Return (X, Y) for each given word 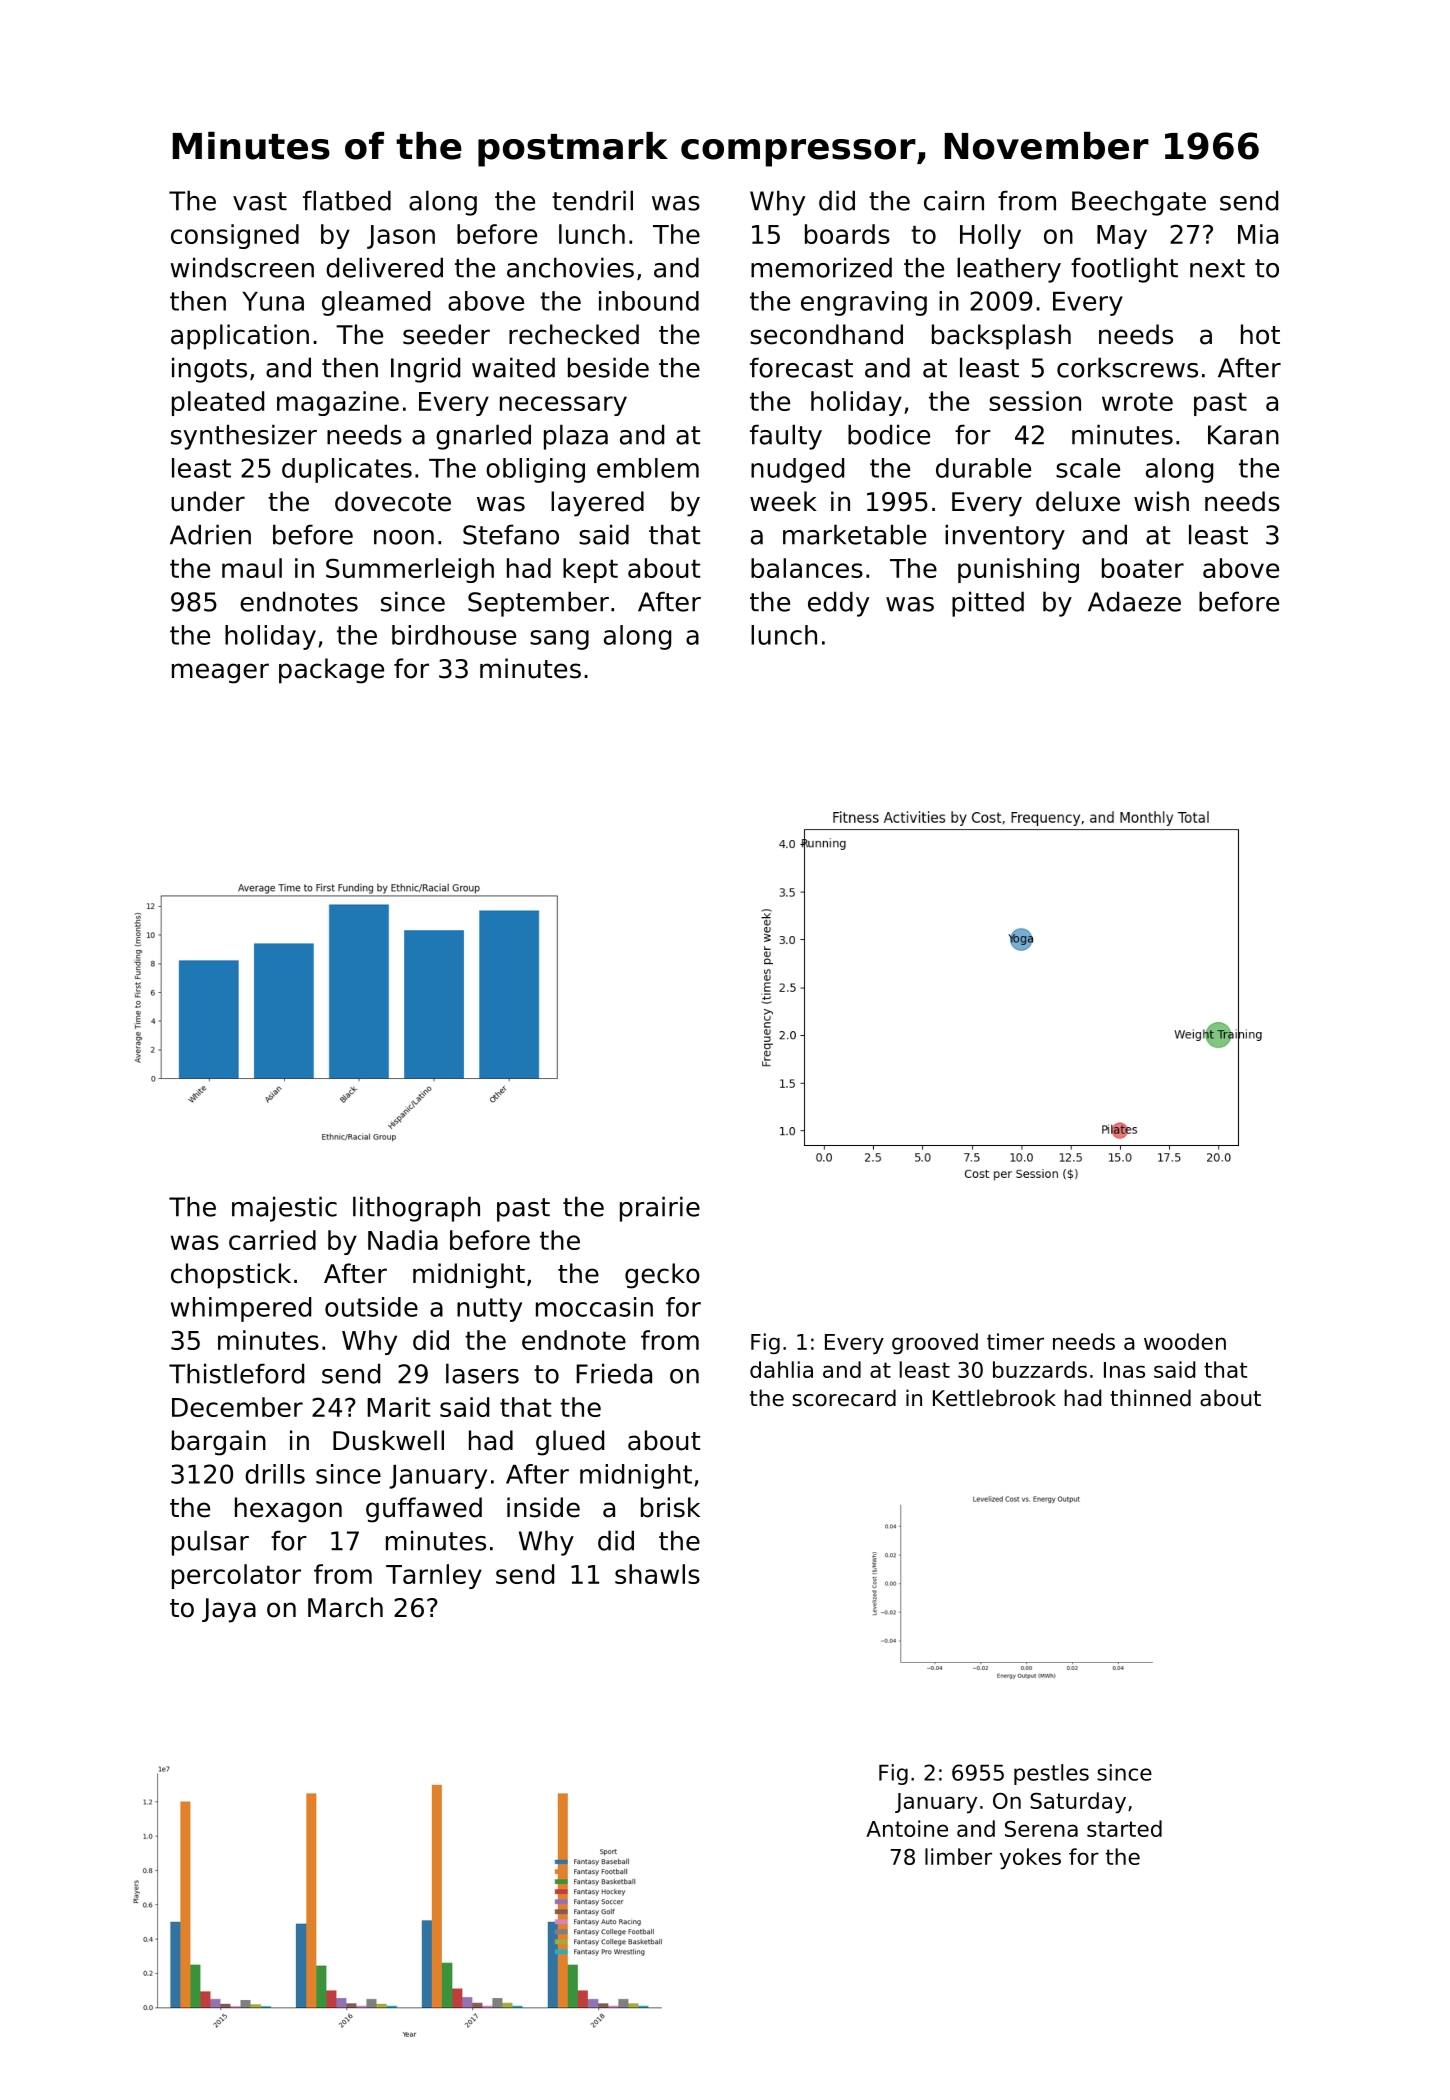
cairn (954, 200)
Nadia (403, 1240)
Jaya (229, 1610)
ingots (209, 370)
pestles (1051, 1774)
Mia (1258, 234)
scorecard (844, 1398)
